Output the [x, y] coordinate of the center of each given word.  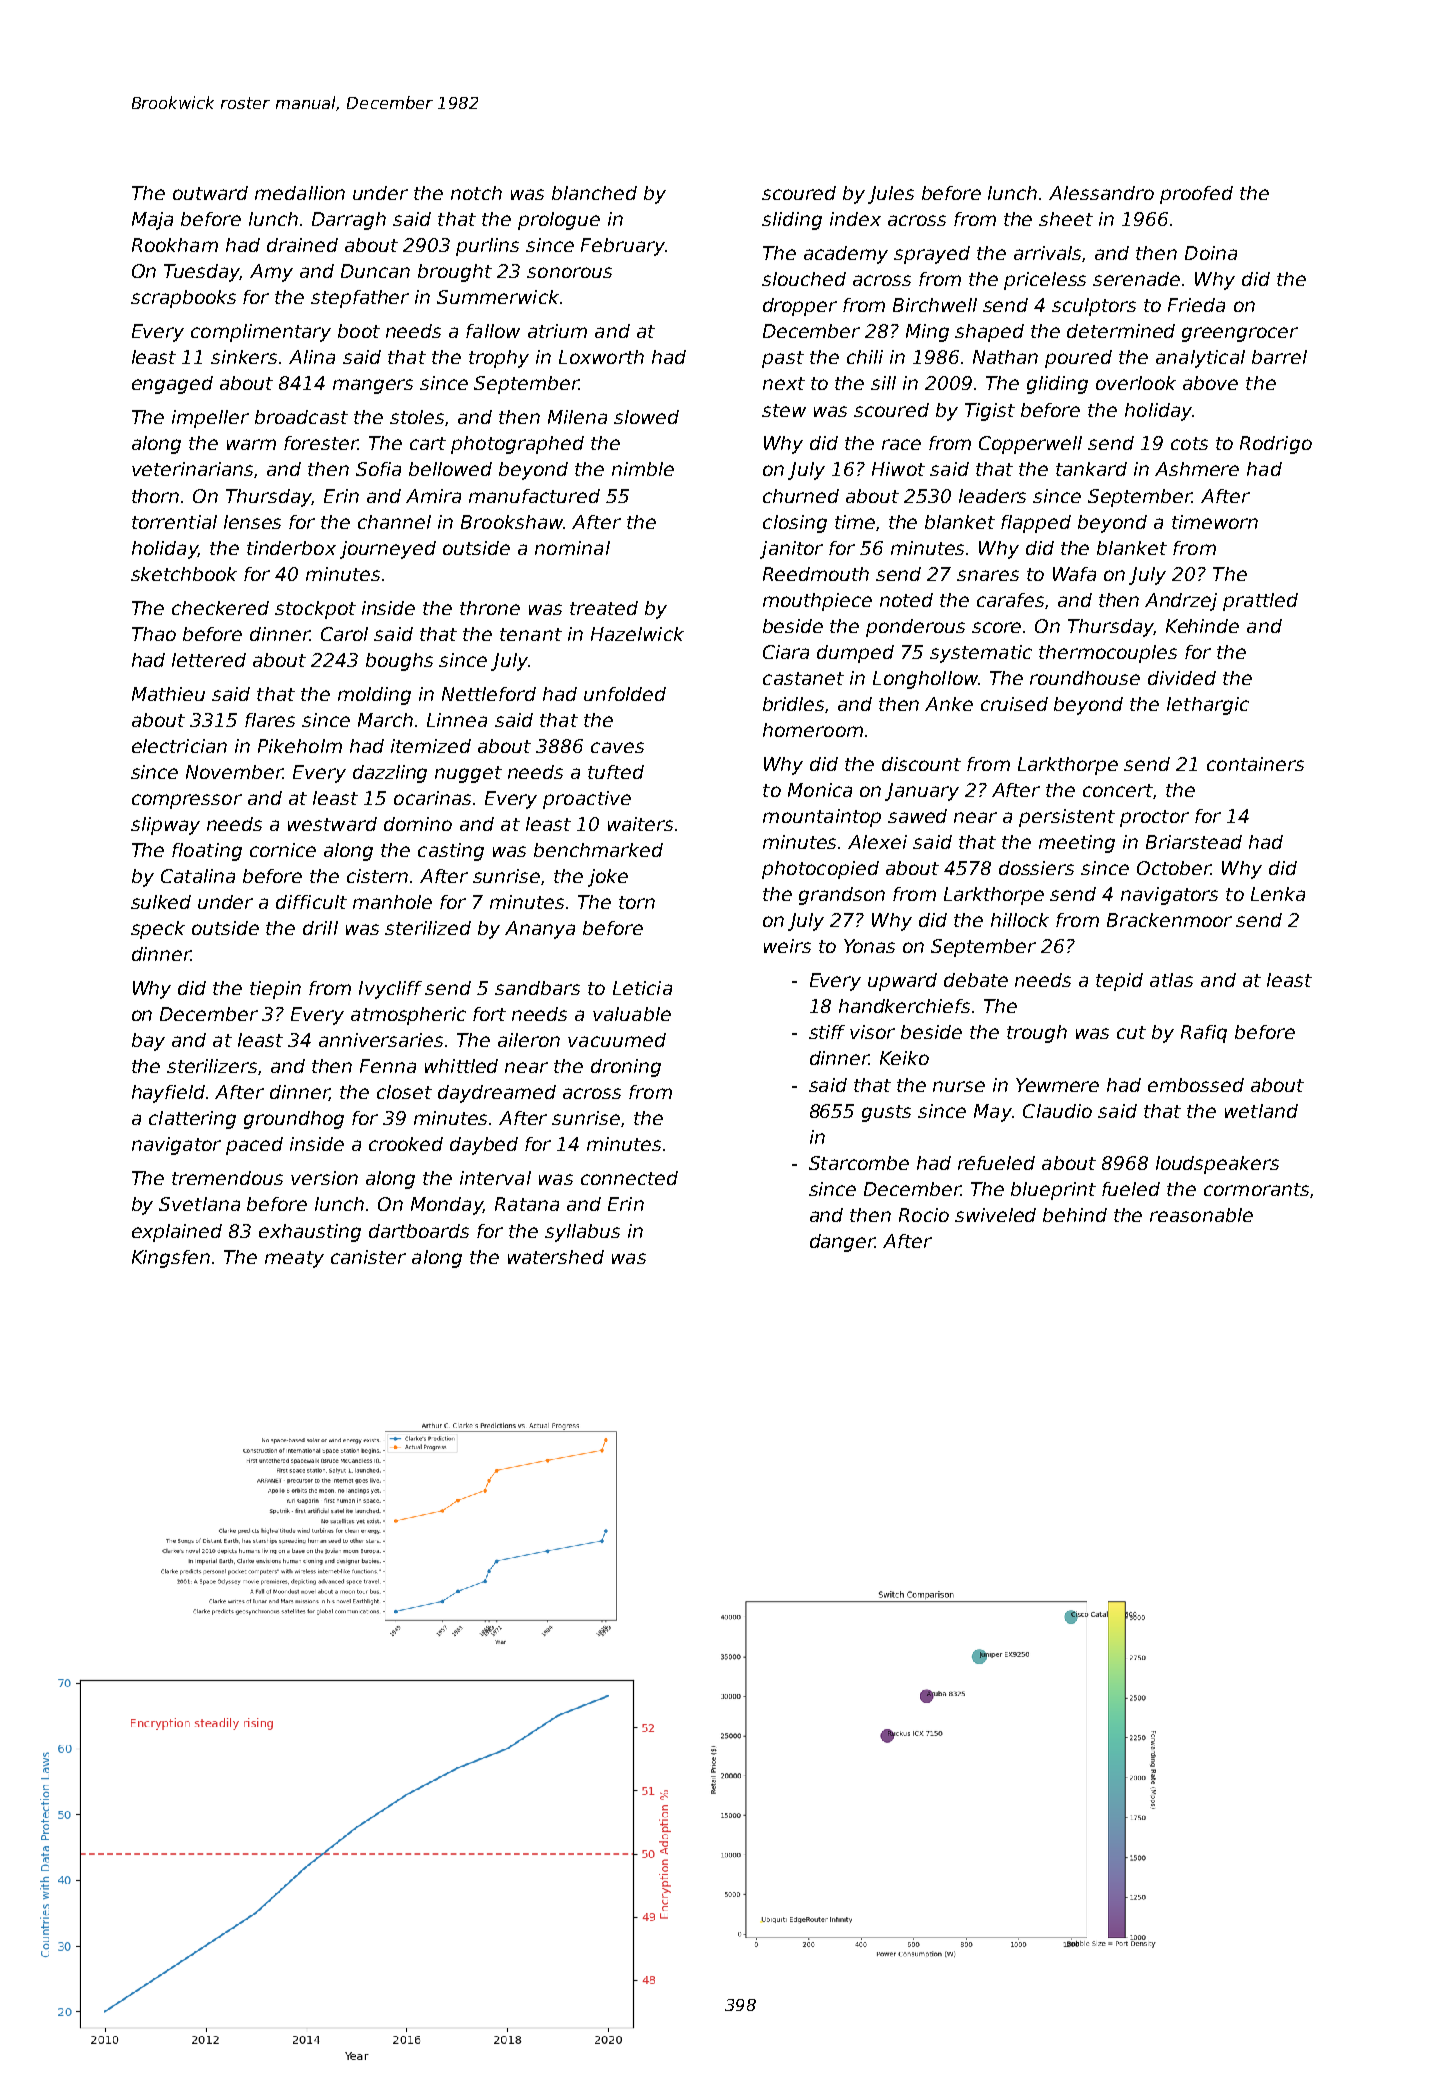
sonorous [569, 272]
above [1210, 383]
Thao [154, 634]
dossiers [1036, 868]
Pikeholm [300, 746]
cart [428, 443]
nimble [643, 469]
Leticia [642, 988]
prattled [1260, 602]
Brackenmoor [1169, 920]
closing [795, 524]
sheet [1066, 219]
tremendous [227, 1178]
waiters [640, 824]
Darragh [349, 221]
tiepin [275, 990]
